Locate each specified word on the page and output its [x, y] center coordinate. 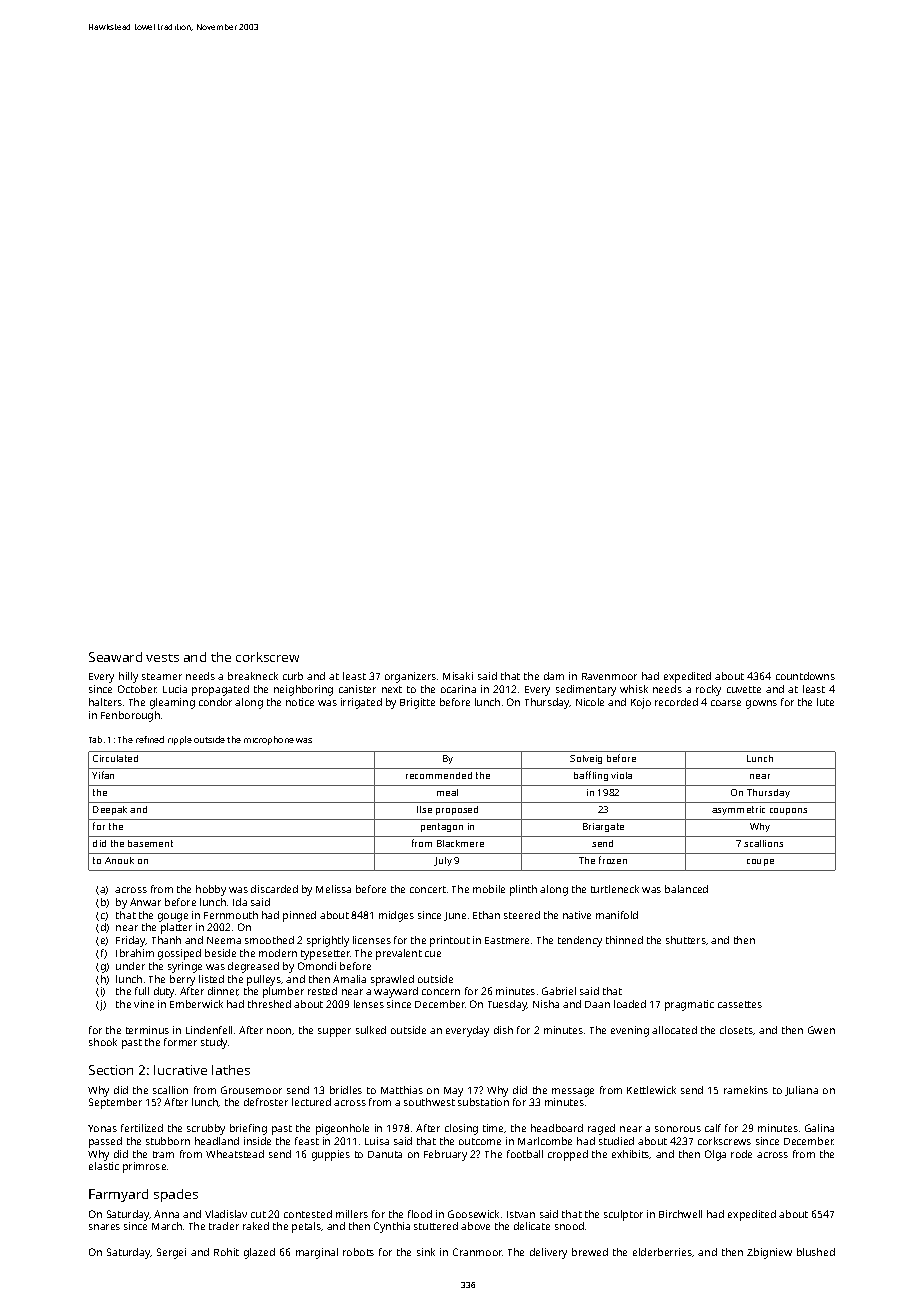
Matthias [402, 1090]
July [443, 861]
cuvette [744, 689]
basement [150, 843]
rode [741, 1154]
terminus [147, 1030]
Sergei [171, 1253]
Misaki [458, 676]
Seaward [115, 657]
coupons [788, 811]
